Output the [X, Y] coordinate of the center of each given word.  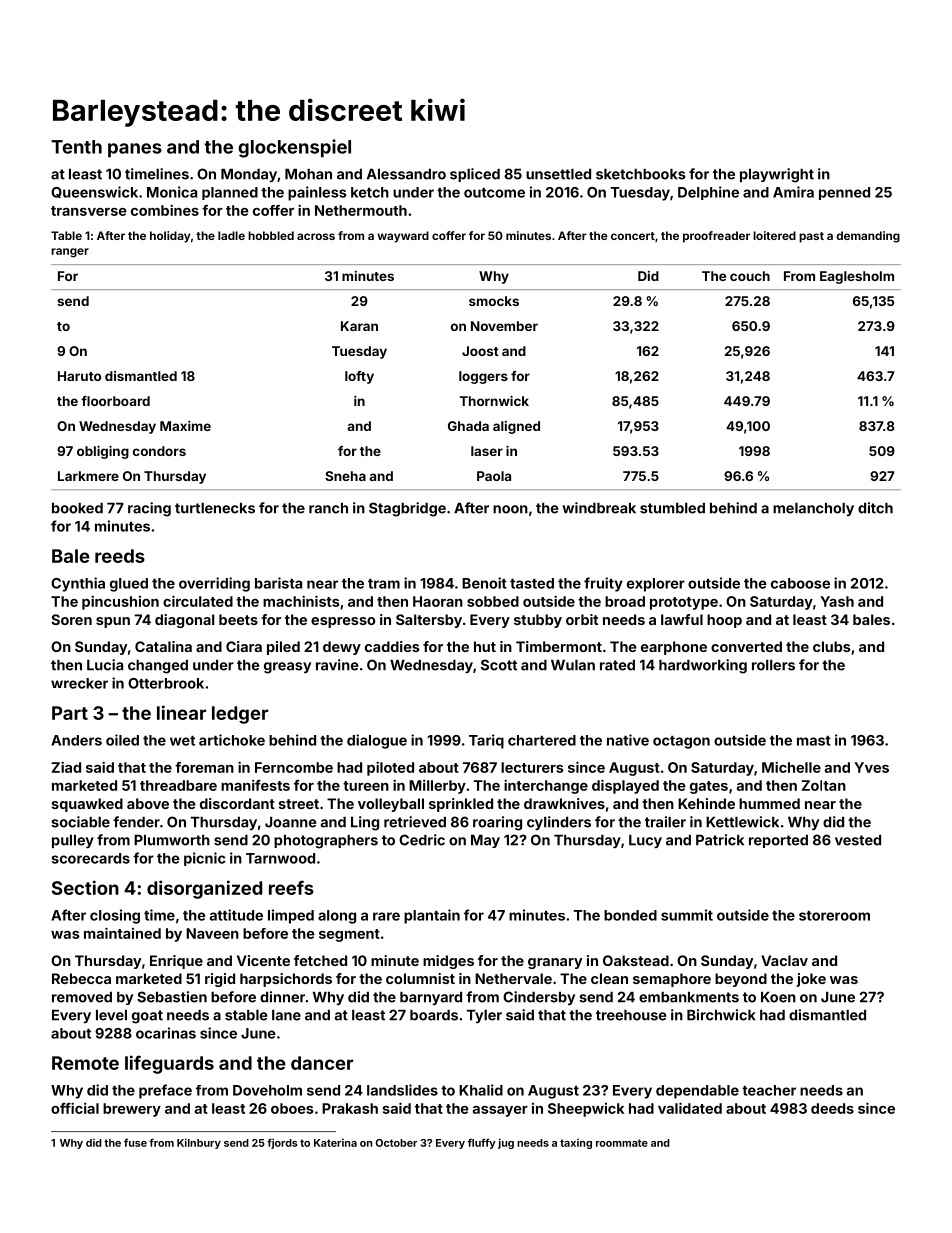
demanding [868, 237]
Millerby [437, 787]
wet [182, 741]
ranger [70, 253]
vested [858, 840]
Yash [837, 601]
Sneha [345, 476]
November [504, 326]
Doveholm [267, 1090]
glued [129, 585]
